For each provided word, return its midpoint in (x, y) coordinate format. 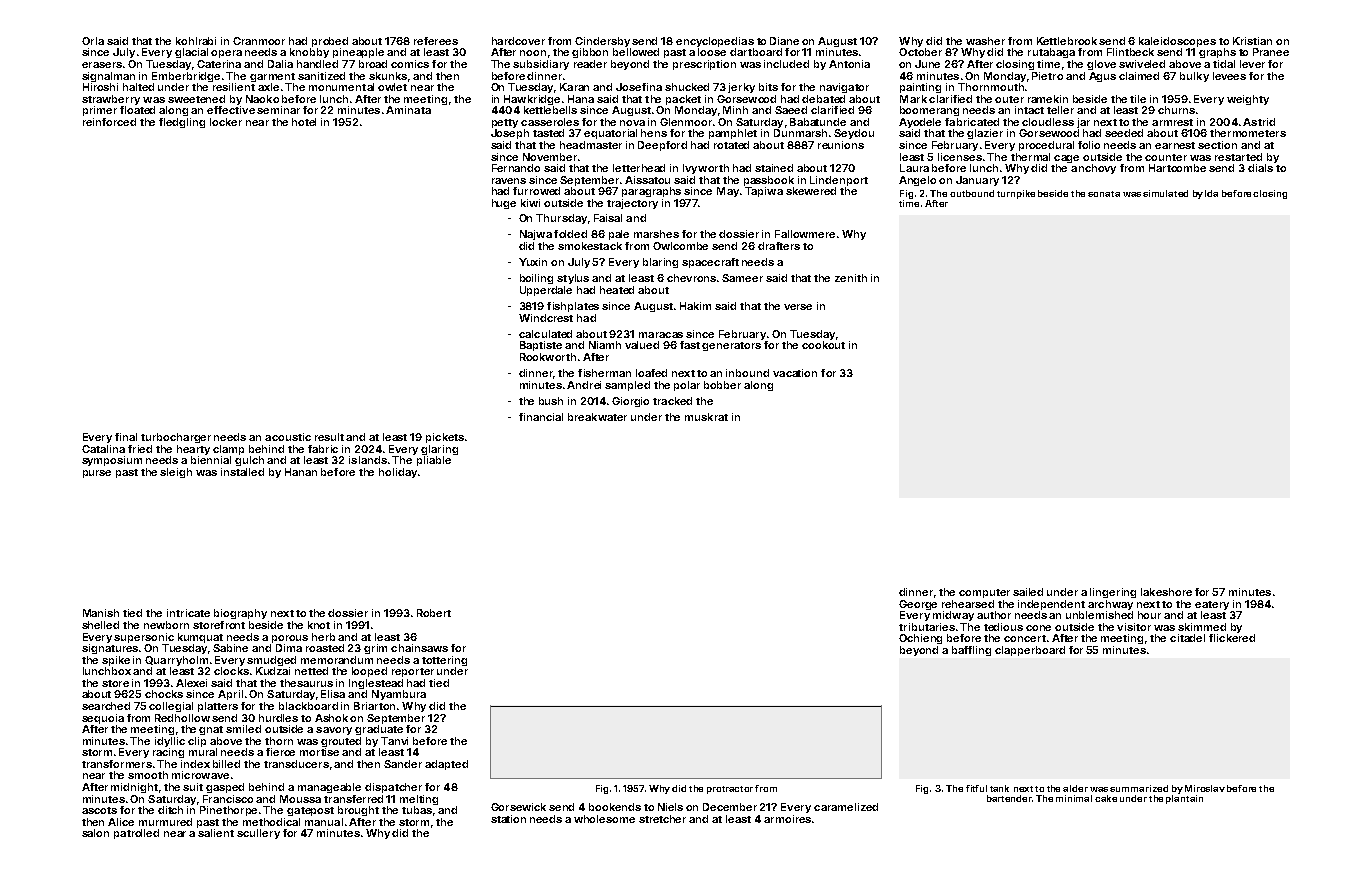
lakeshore (1166, 592)
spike (116, 661)
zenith (851, 278)
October (920, 52)
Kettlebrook (1067, 41)
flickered (1232, 638)
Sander (403, 764)
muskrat (706, 417)
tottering (444, 661)
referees (436, 41)
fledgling (182, 123)
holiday (398, 473)
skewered (811, 191)
